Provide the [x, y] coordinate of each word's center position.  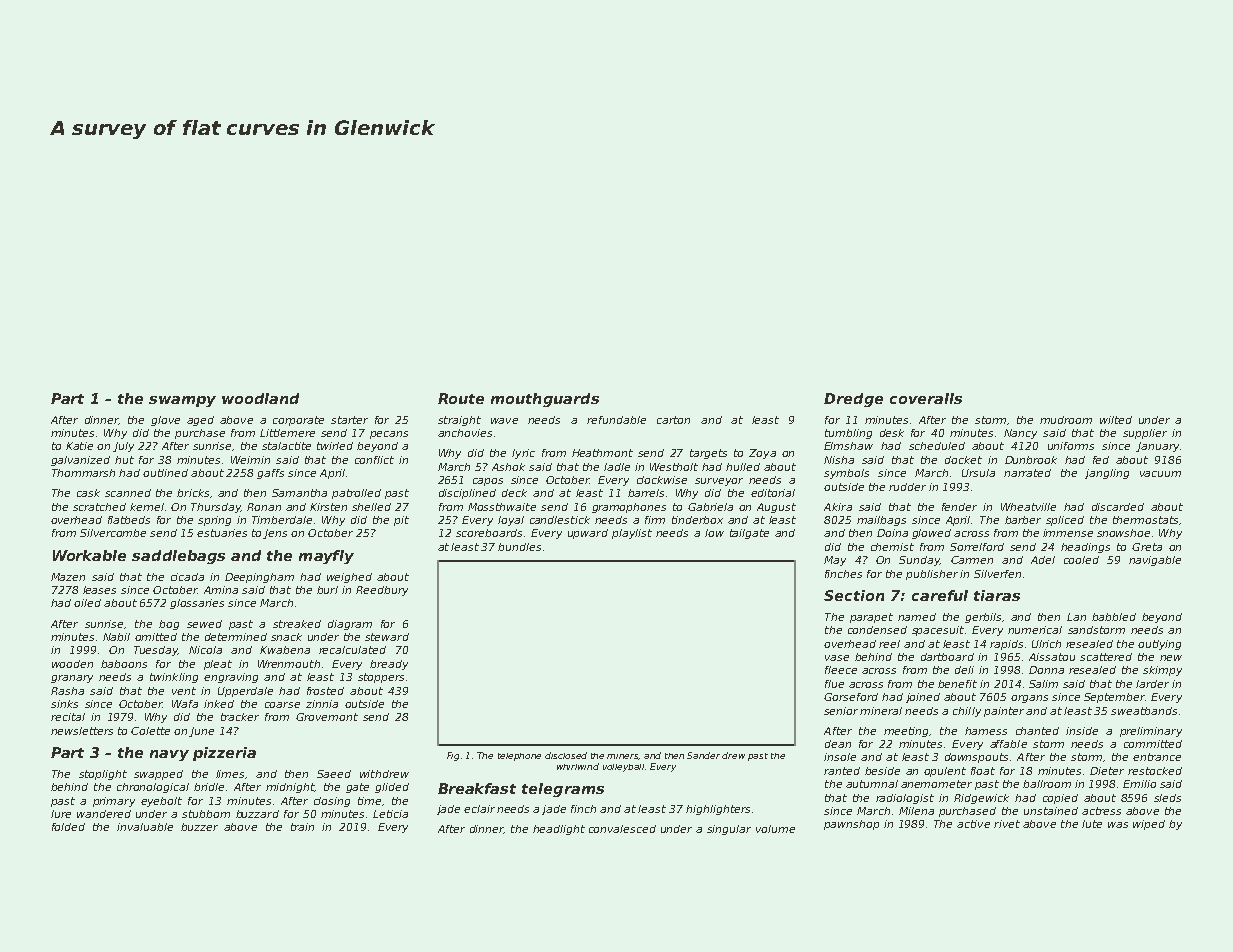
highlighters [718, 810]
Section [854, 595]
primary [114, 802]
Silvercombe [113, 533]
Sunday [919, 561]
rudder [907, 487]
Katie [79, 446]
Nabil [116, 637]
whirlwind [578, 766]
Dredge [853, 400]
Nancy [1020, 434]
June [201, 732]
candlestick [560, 520]
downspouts [976, 758]
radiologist [905, 799]
